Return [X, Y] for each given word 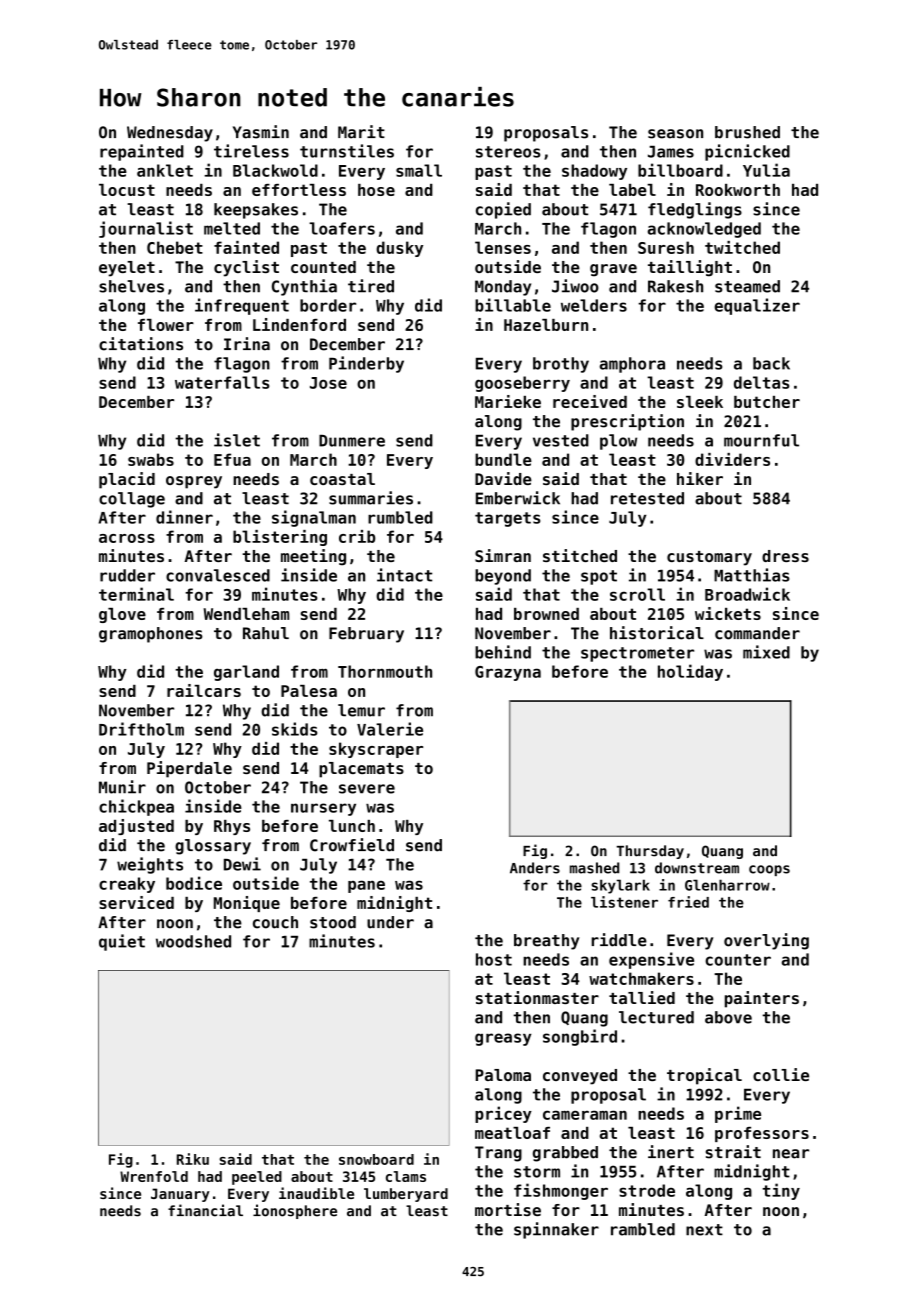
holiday [690, 672]
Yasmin [261, 132]
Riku [193, 1159]
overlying [766, 941]
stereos [508, 152]
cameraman [585, 1115]
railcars [204, 690]
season [675, 134]
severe [367, 789]
